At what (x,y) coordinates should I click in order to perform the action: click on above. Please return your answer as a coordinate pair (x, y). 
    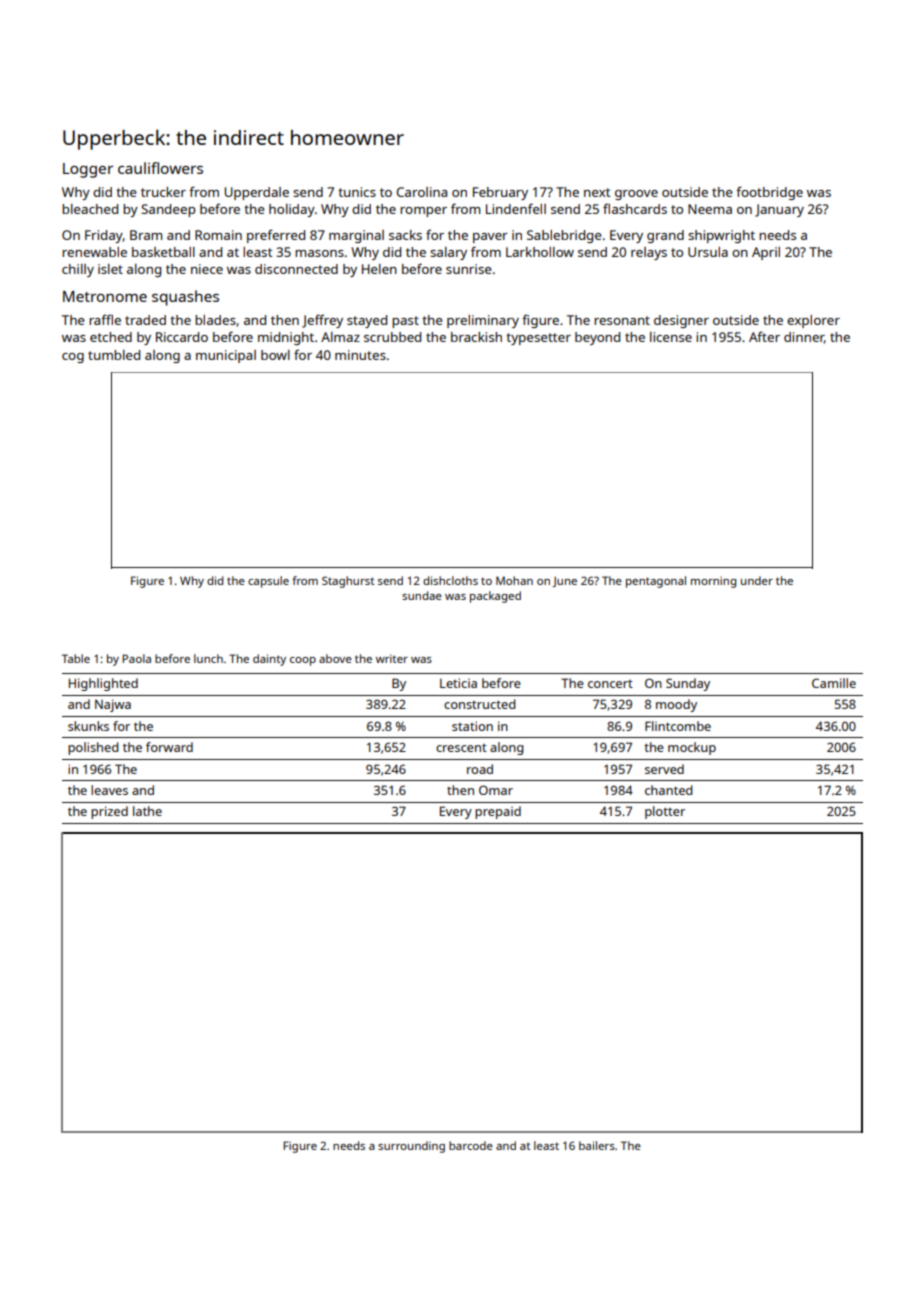
    Looking at the image, I should click on (335, 658).
